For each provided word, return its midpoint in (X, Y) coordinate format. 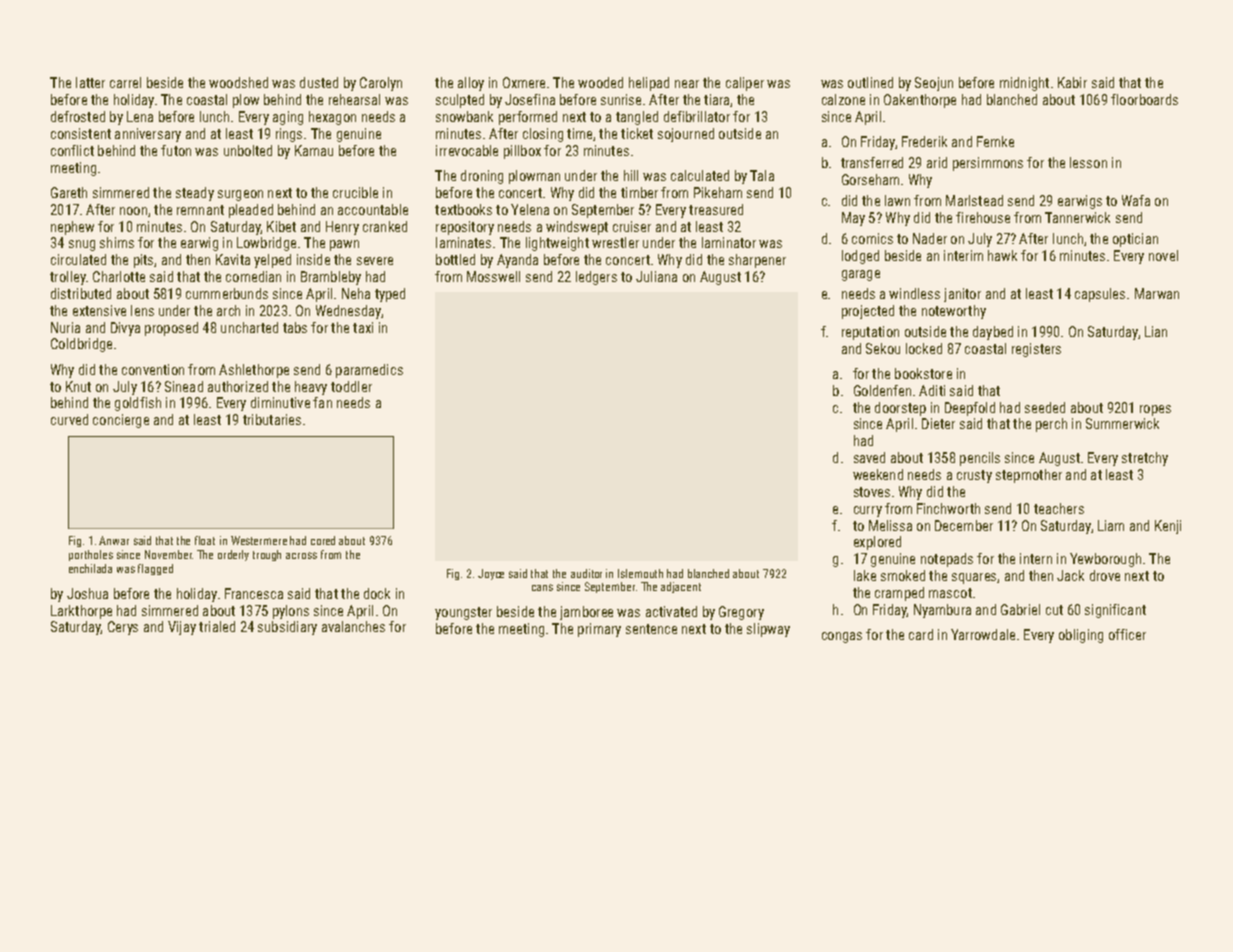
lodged (860, 257)
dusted (319, 82)
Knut (78, 386)
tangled (637, 118)
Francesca (254, 593)
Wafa (1136, 200)
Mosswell (493, 276)
